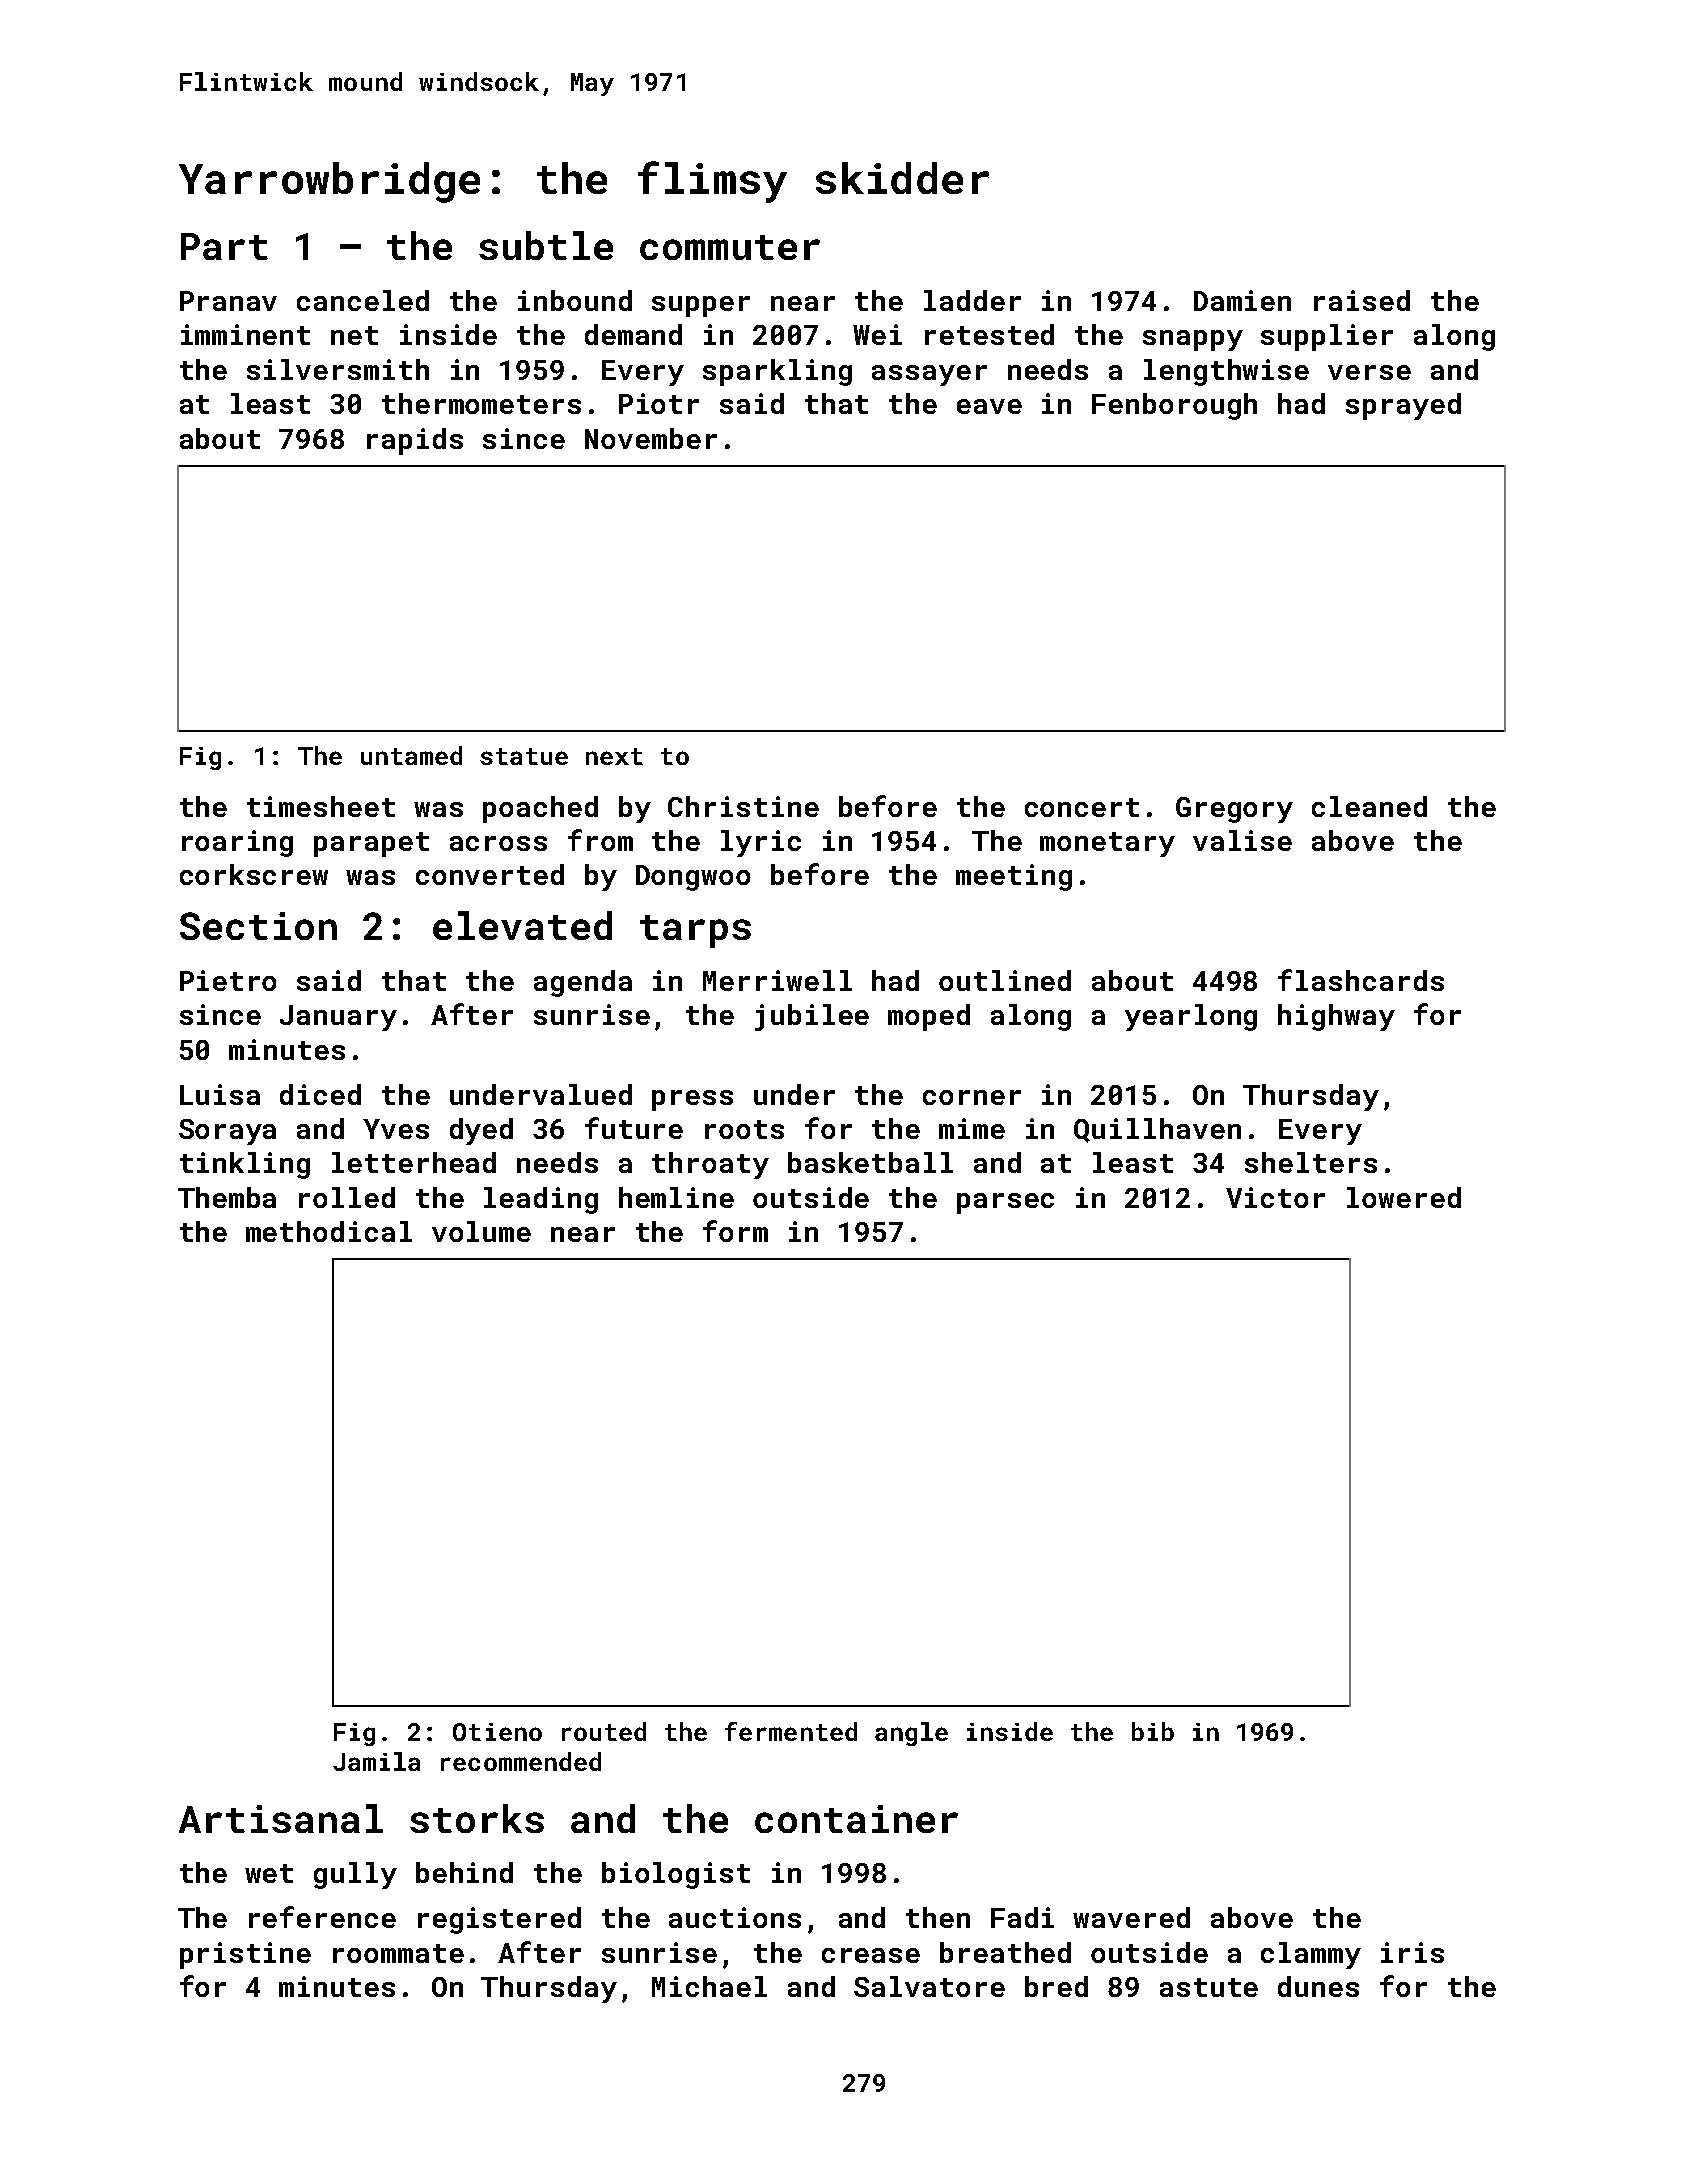 This screenshot has height=2178, width=1683. I want to click on November, so click(651, 438).
